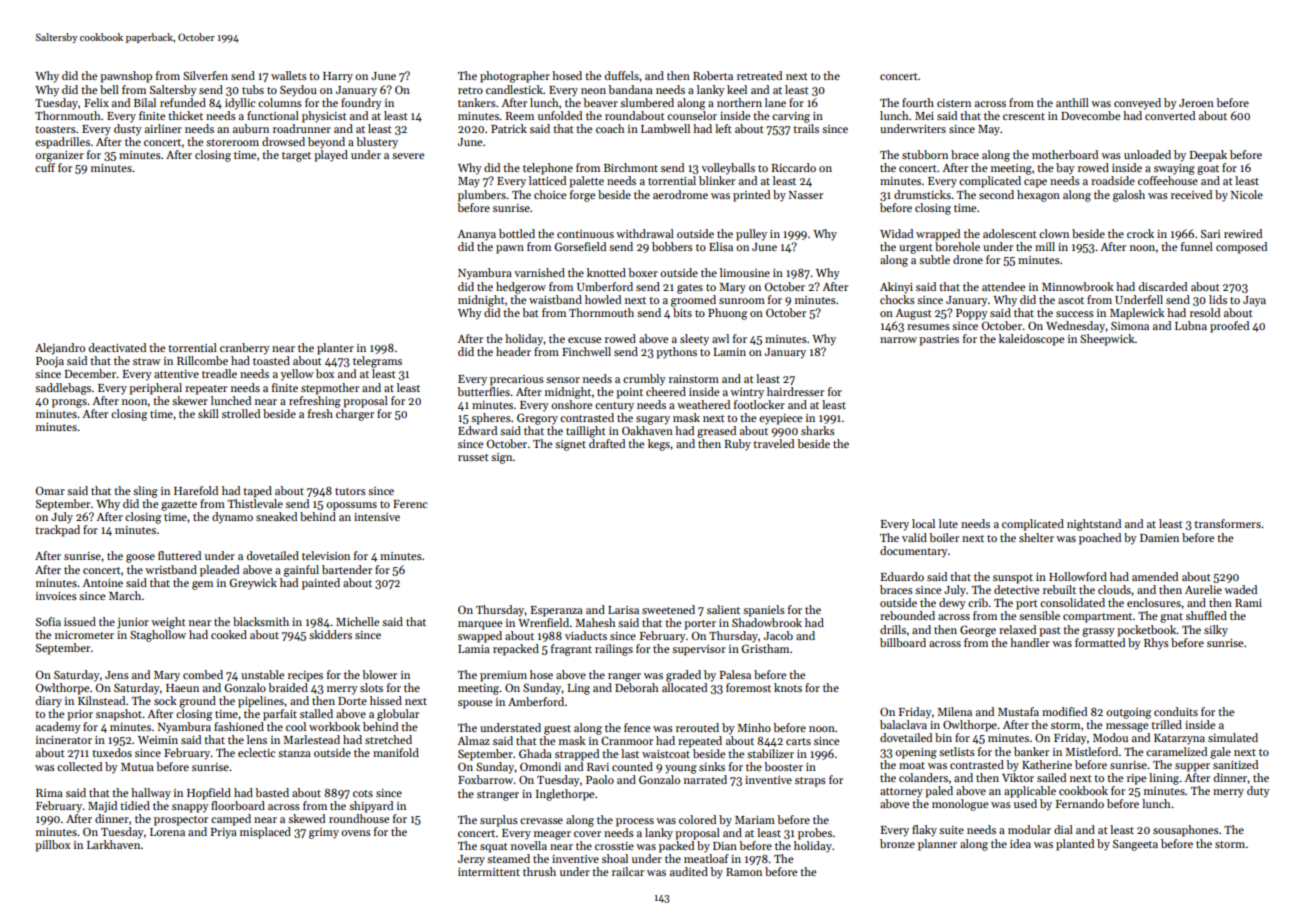  I want to click on Ruby, so click(738, 445).
